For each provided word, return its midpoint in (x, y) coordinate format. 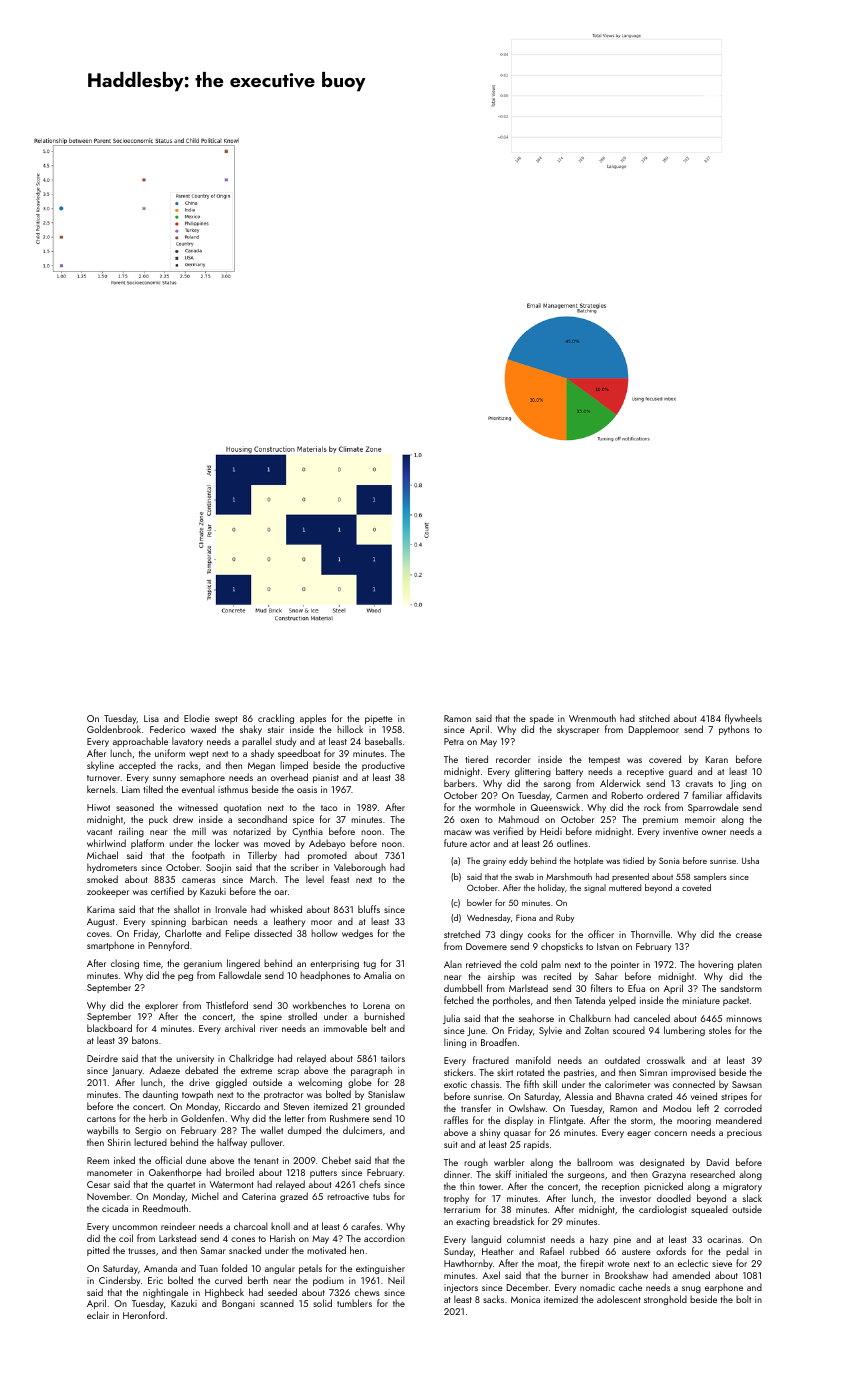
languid (486, 1240)
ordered (663, 795)
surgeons (586, 1176)
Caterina (259, 1196)
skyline (100, 766)
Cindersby (119, 1281)
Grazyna (669, 1175)
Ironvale (231, 909)
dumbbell (463, 988)
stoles (720, 1030)
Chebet (336, 1160)
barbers (459, 783)
